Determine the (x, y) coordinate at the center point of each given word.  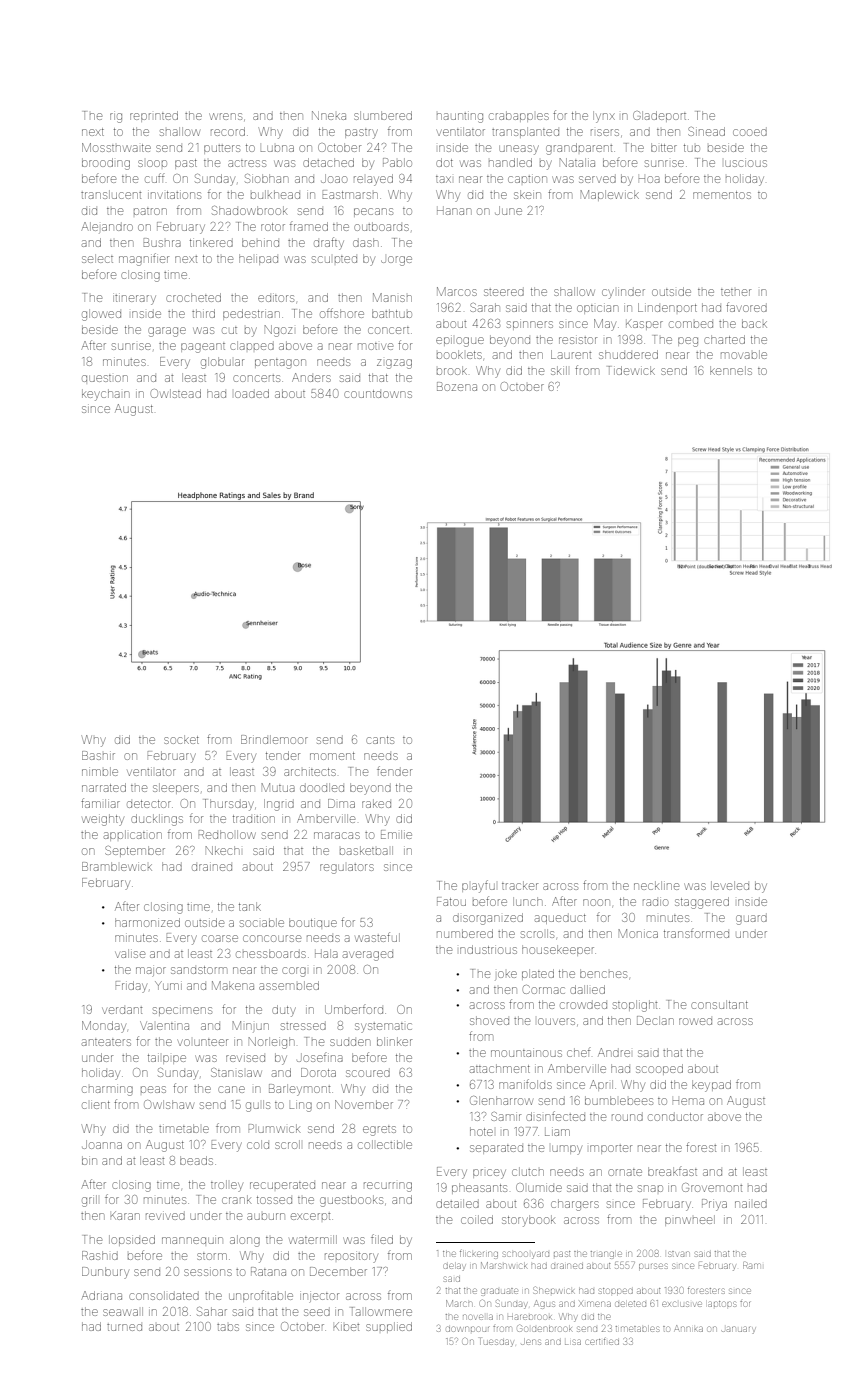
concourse (272, 938)
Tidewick (631, 370)
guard (751, 920)
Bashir (98, 755)
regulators (347, 869)
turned (124, 1327)
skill (559, 370)
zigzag (394, 364)
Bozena (457, 386)
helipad (258, 259)
